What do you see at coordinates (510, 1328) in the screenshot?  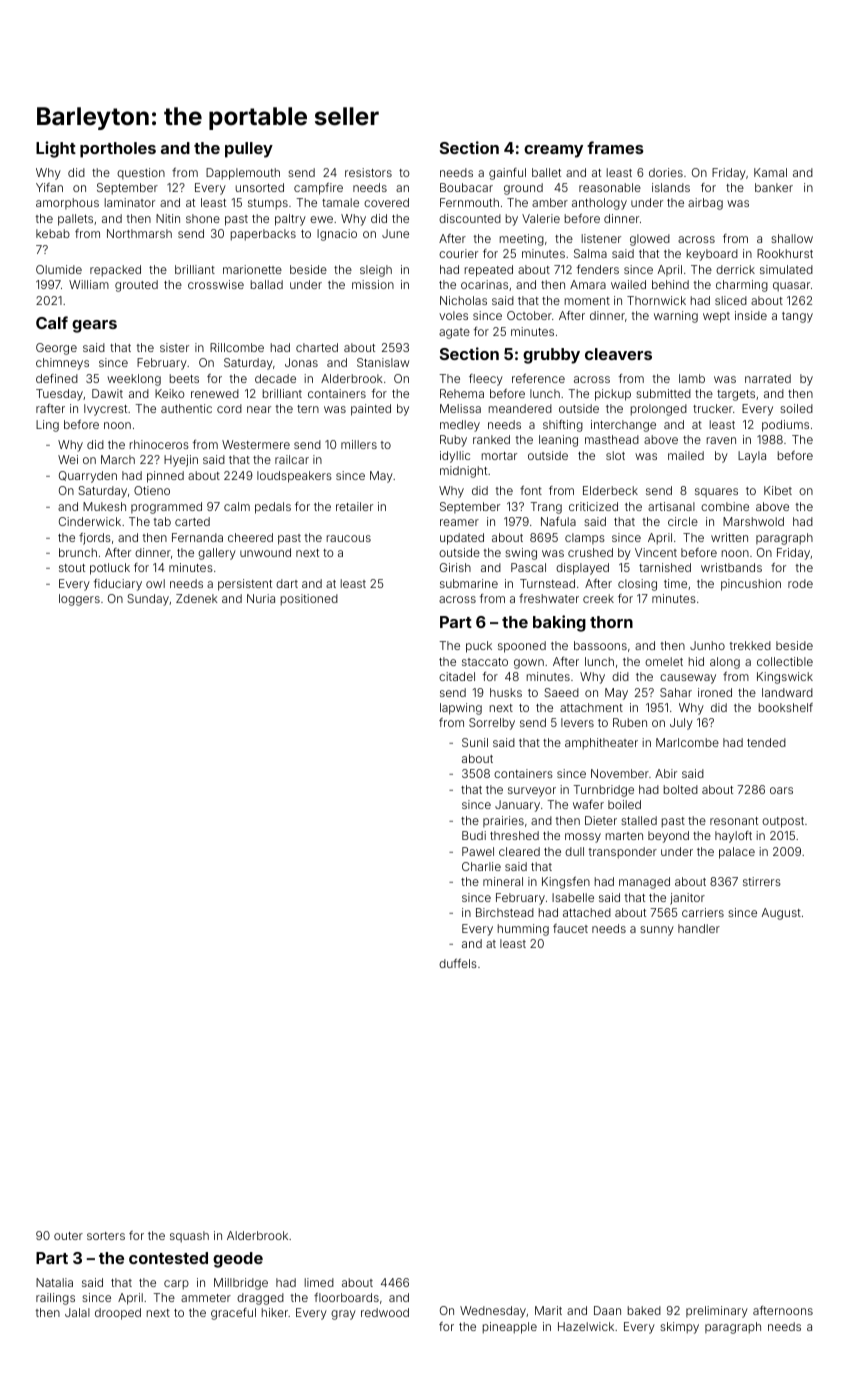 I see `pineapple` at bounding box center [510, 1328].
